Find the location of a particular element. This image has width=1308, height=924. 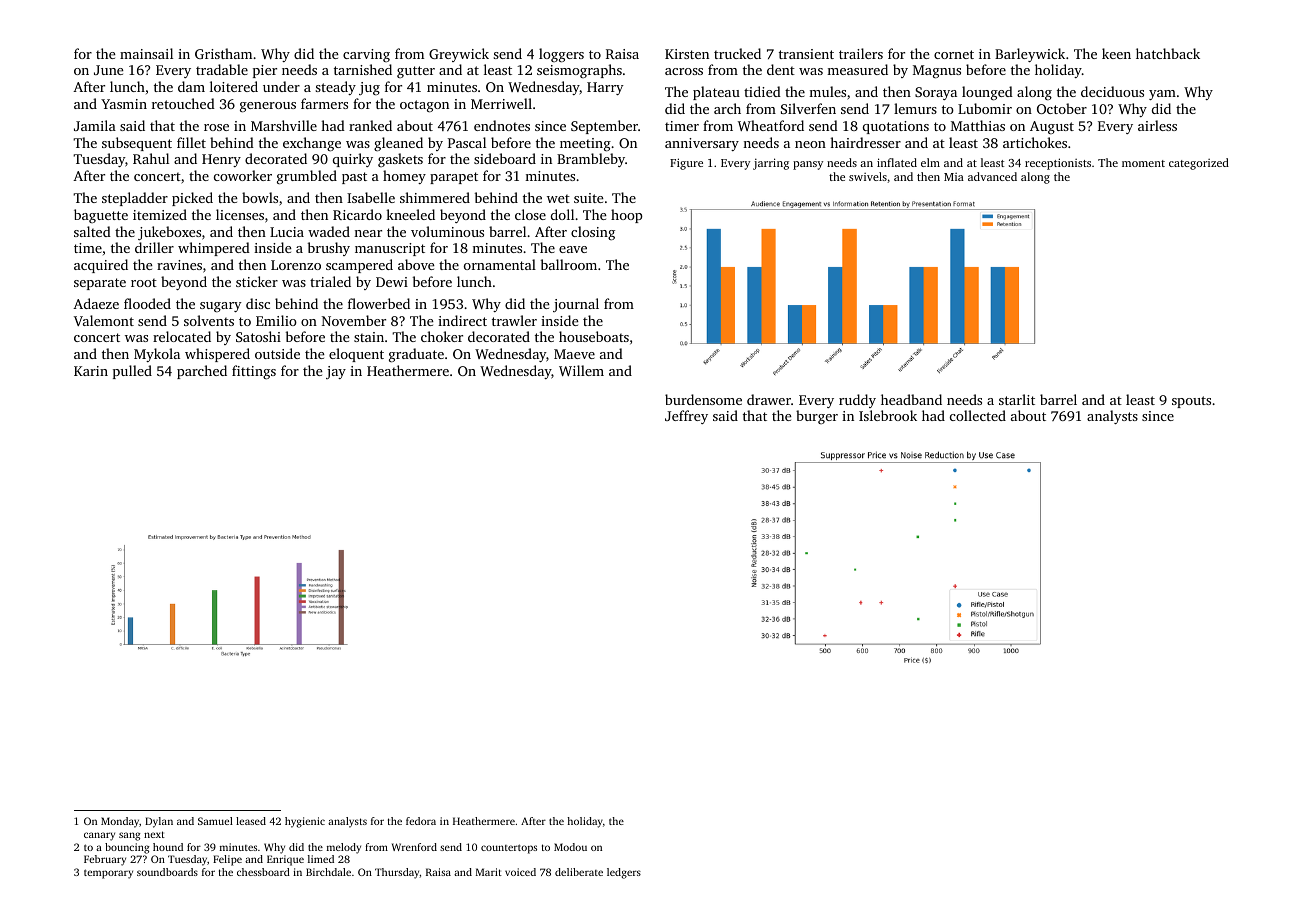

mainsail is located at coordinates (146, 53).
